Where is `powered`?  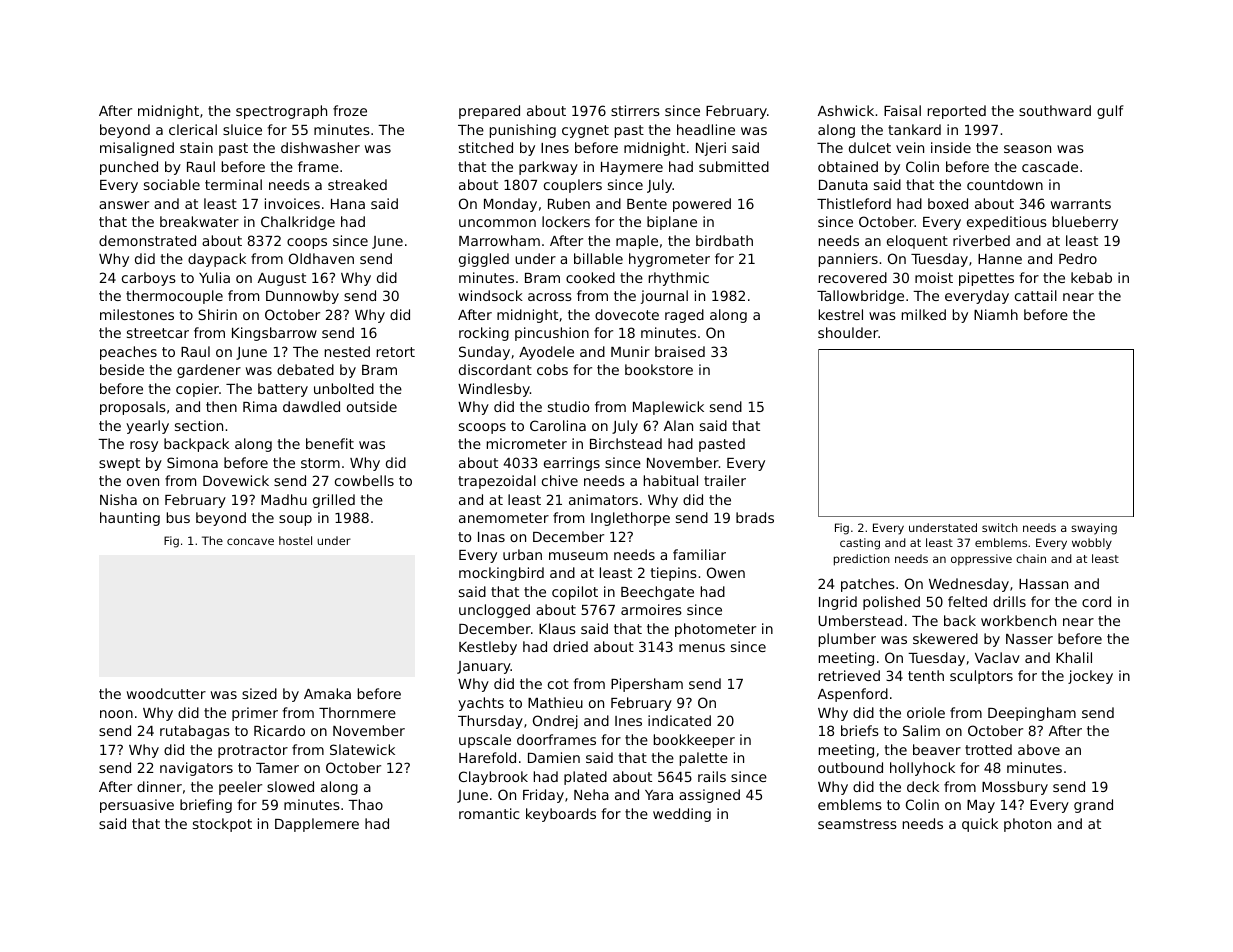
powered is located at coordinates (702, 205).
